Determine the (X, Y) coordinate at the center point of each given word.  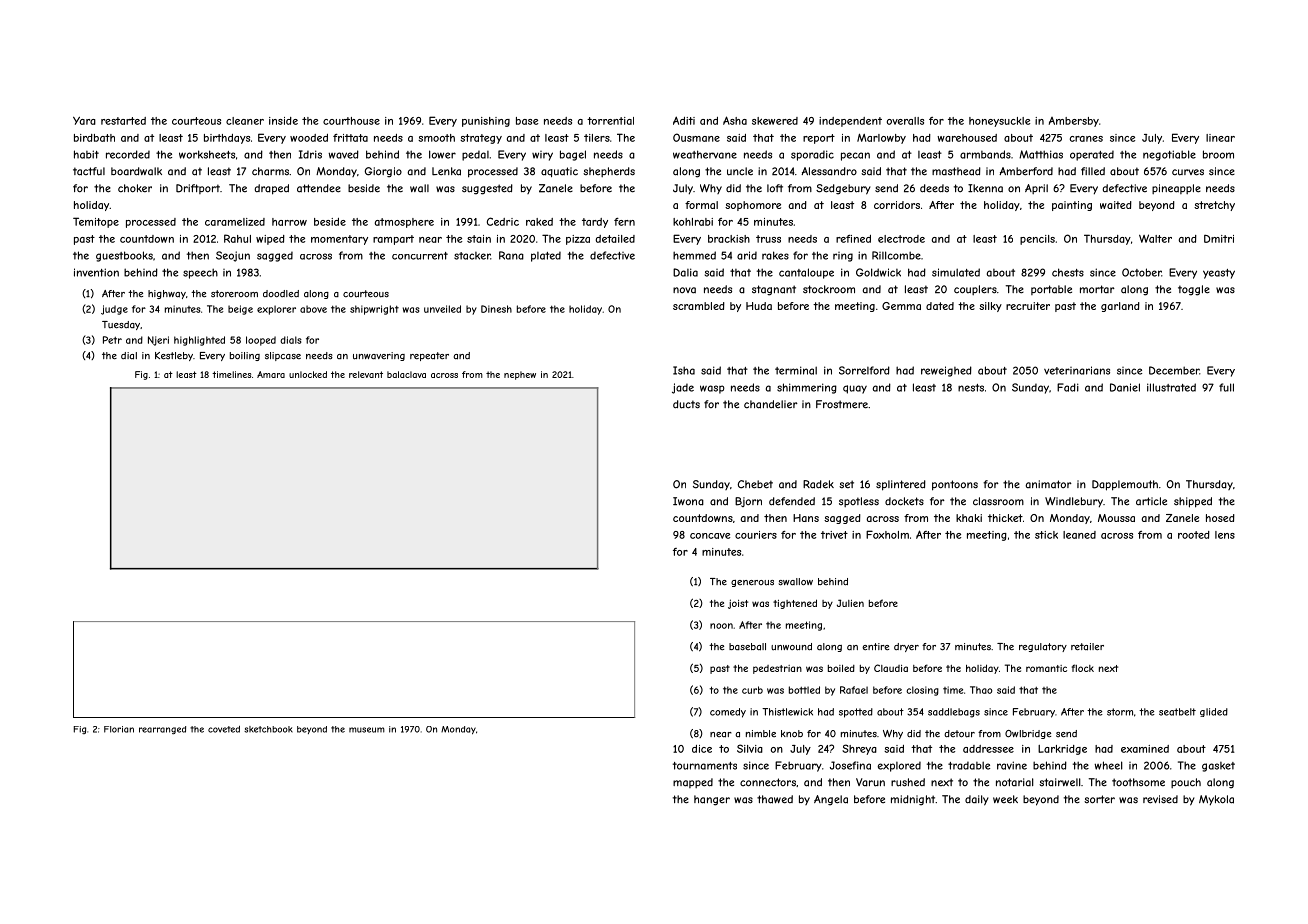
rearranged (162, 730)
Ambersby (1074, 122)
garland (1120, 307)
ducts (686, 404)
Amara (271, 374)
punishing (486, 122)
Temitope (96, 222)
